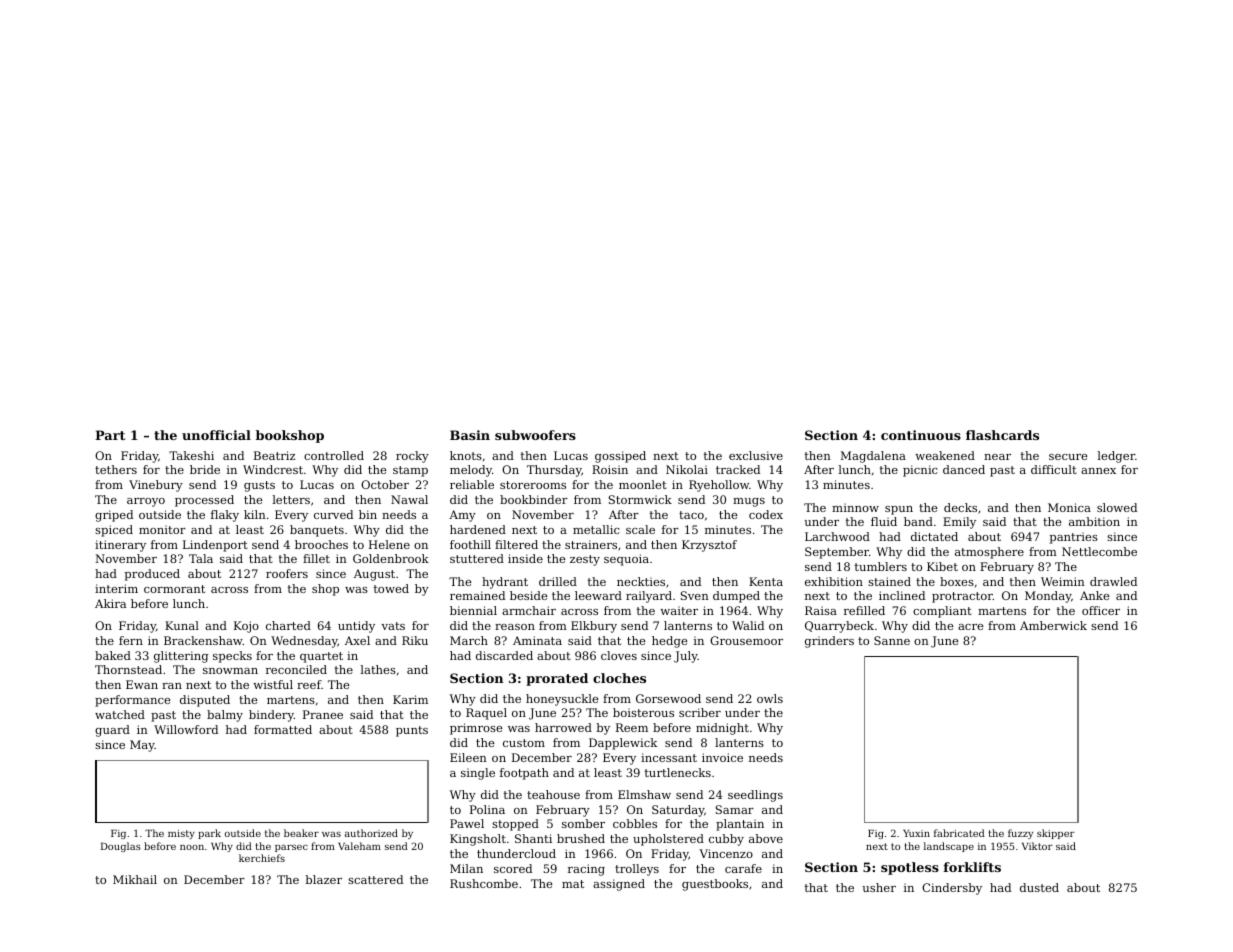 The width and height of the document is (1233, 952). What do you see at coordinates (274, 455) in the document?
I see `Beatriz` at bounding box center [274, 455].
